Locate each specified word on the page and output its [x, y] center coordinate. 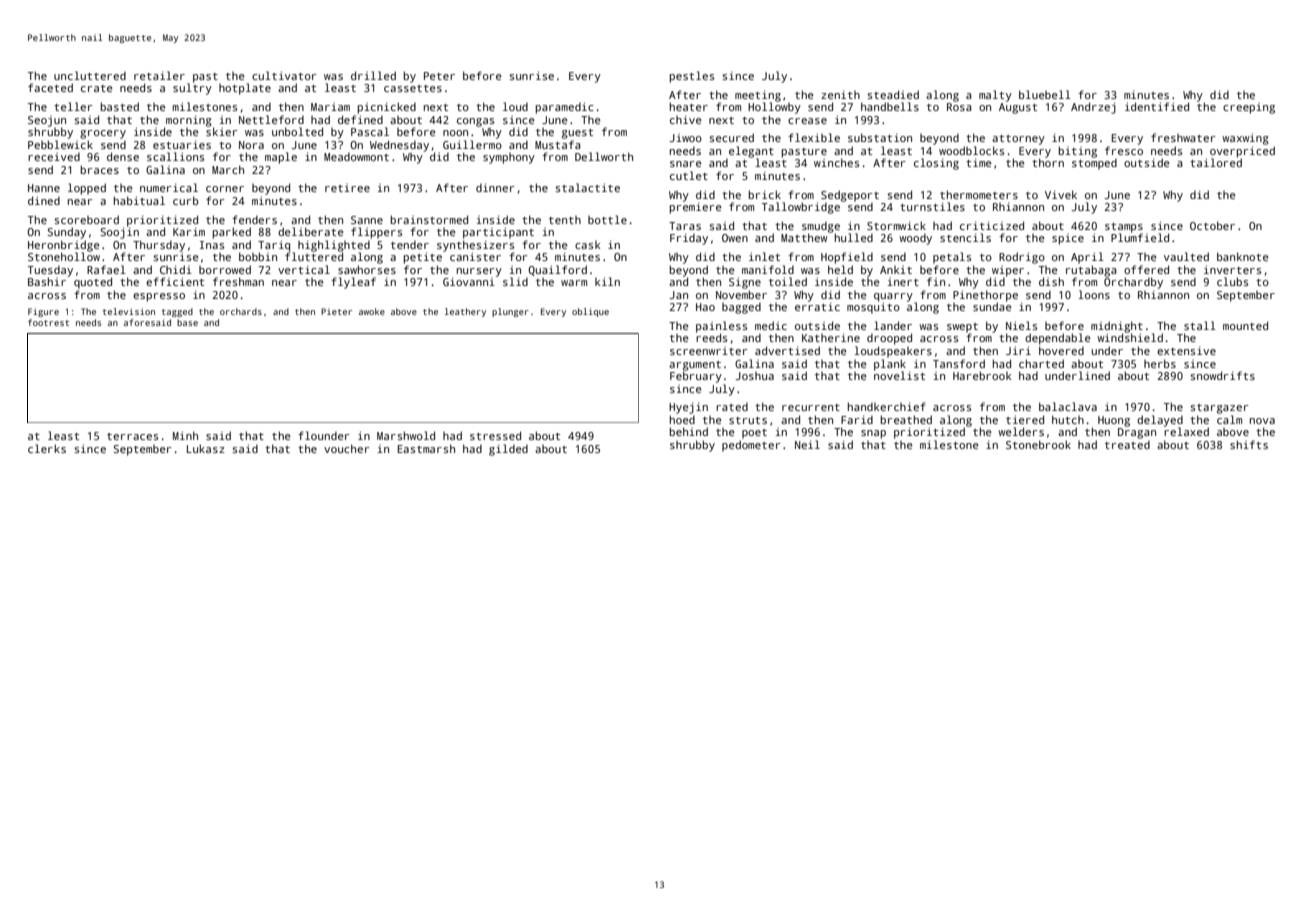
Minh [185, 435]
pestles [692, 77]
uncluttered [90, 75]
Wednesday [399, 146]
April [1087, 258]
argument [695, 366]
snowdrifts [1222, 375]
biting [1078, 152]
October [1212, 225]
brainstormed [429, 219]
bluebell [1045, 94]
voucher [347, 448]
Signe [745, 283]
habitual [139, 200]
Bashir [47, 281]
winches [836, 162]
